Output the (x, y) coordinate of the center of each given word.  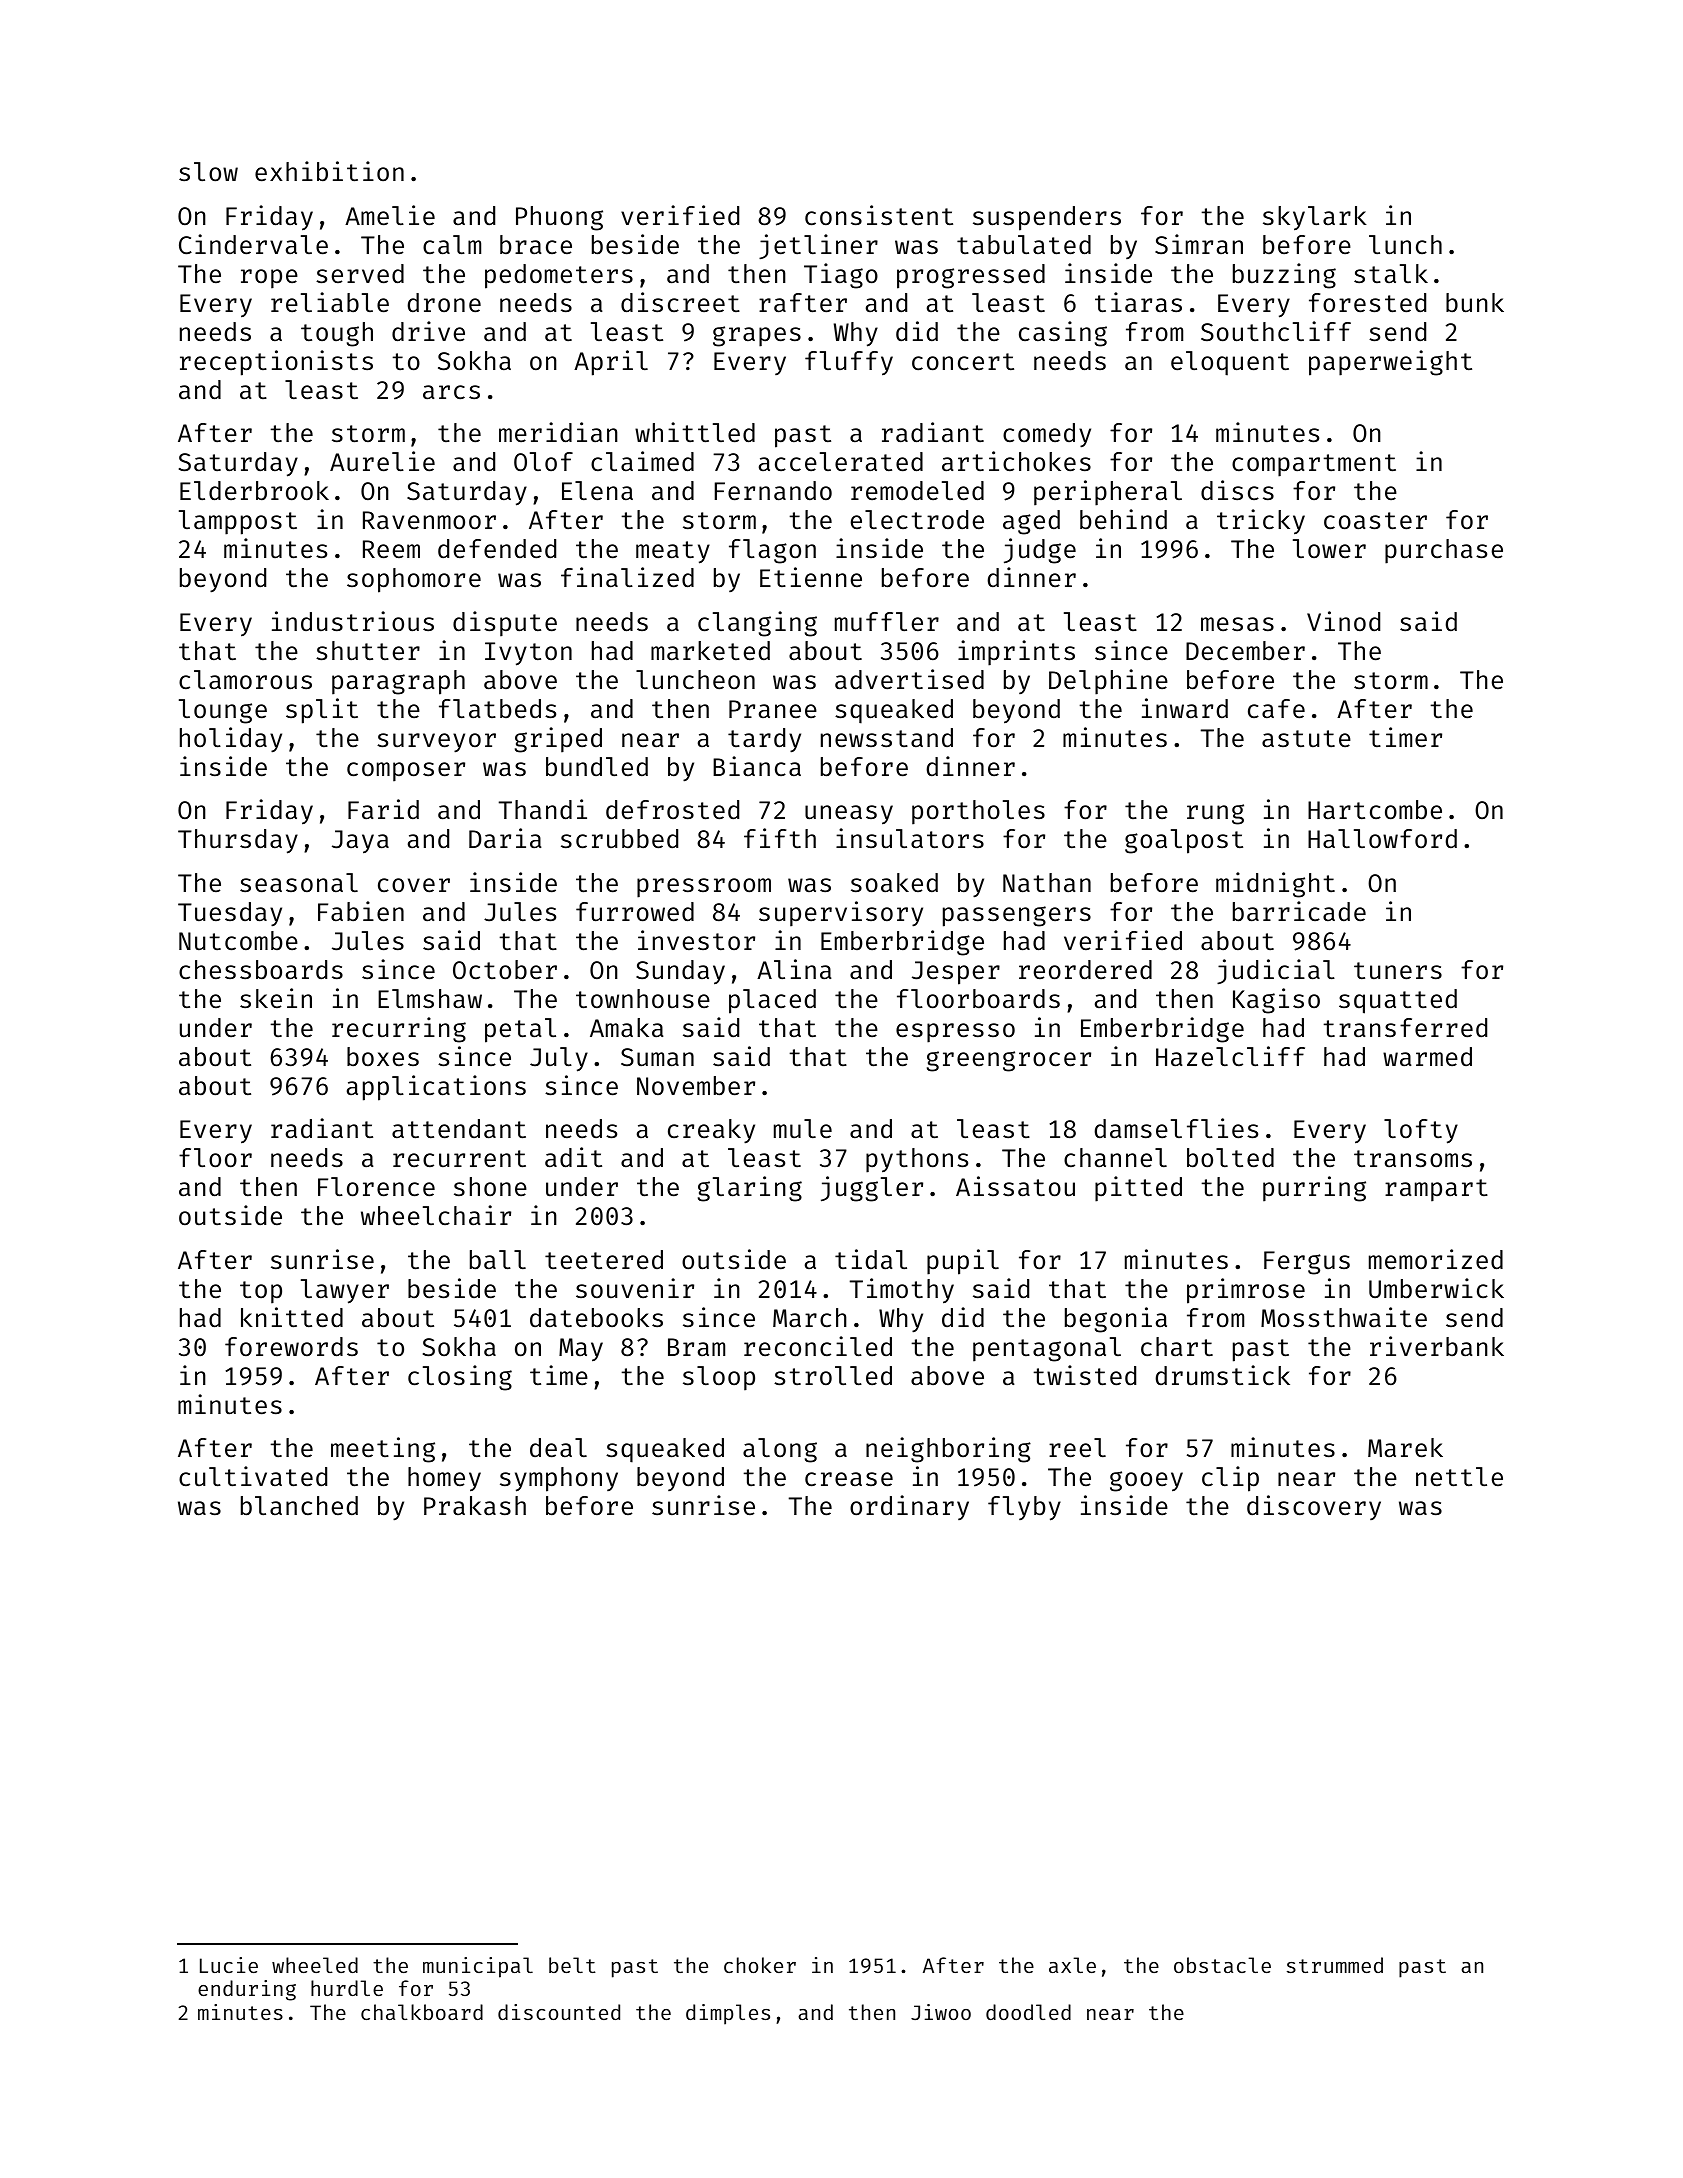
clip (1230, 1479)
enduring (247, 1990)
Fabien (361, 911)
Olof (543, 462)
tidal (871, 1259)
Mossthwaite (1344, 1317)
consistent (879, 215)
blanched (299, 1506)
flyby (1024, 1508)
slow (208, 172)
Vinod (1343, 621)
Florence (376, 1187)
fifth (780, 838)
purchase (1444, 551)
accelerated (841, 462)
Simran (1199, 244)
